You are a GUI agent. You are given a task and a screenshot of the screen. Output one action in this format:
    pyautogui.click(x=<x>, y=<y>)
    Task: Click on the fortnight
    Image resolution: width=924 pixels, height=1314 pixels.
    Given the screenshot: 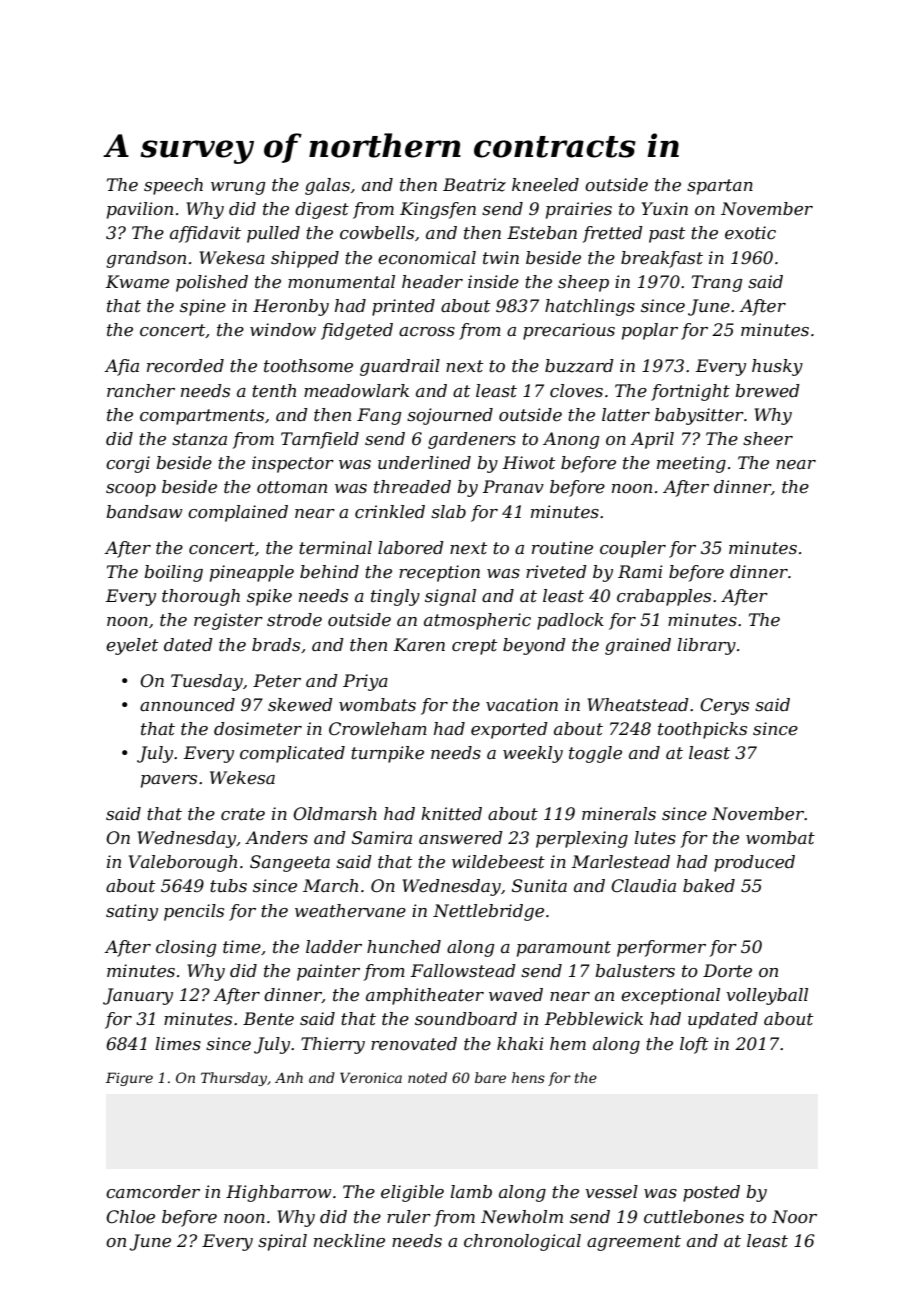 What is the action you would take?
    pyautogui.click(x=690, y=392)
